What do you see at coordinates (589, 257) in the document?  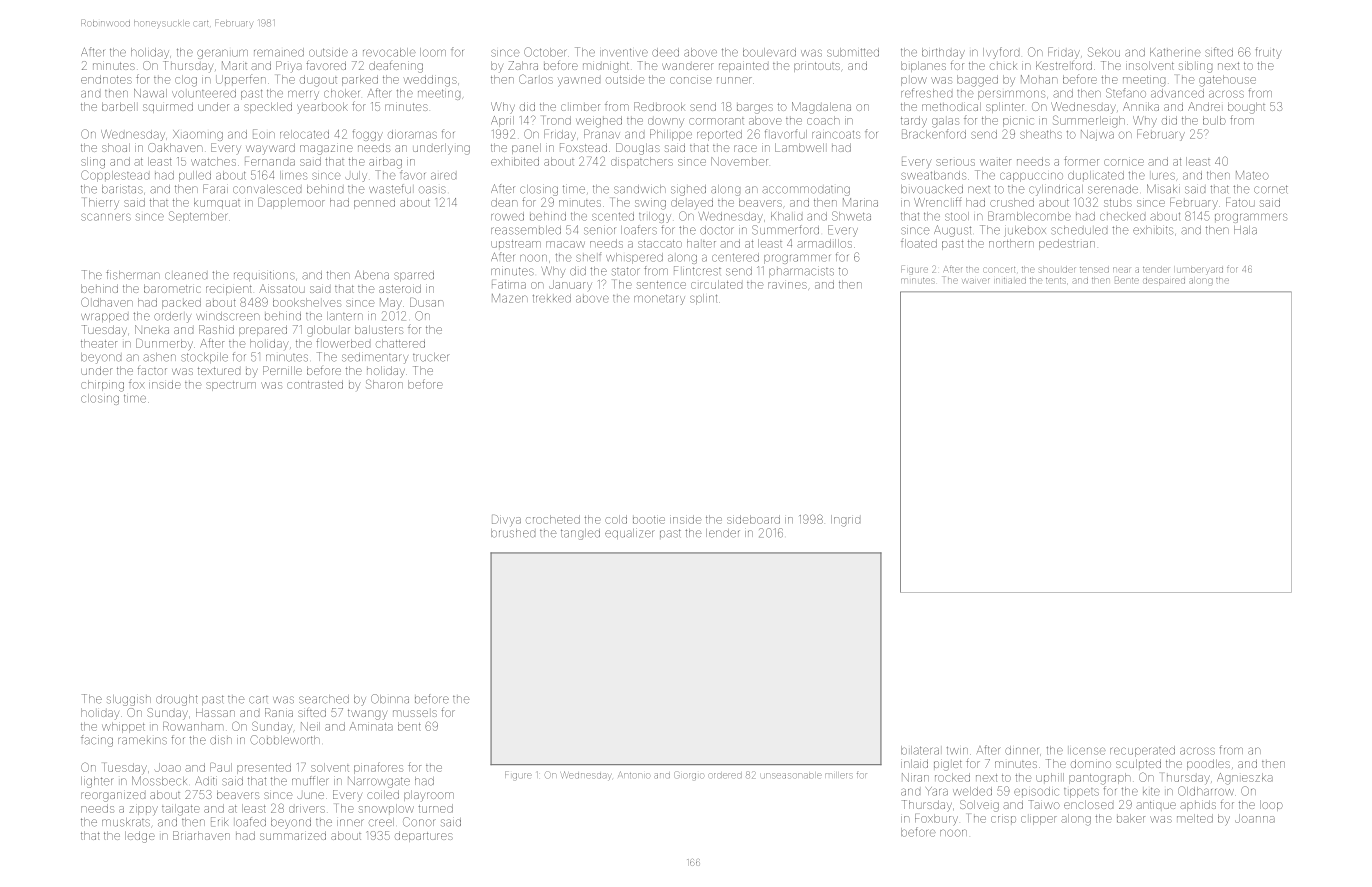 I see `shelf` at bounding box center [589, 257].
